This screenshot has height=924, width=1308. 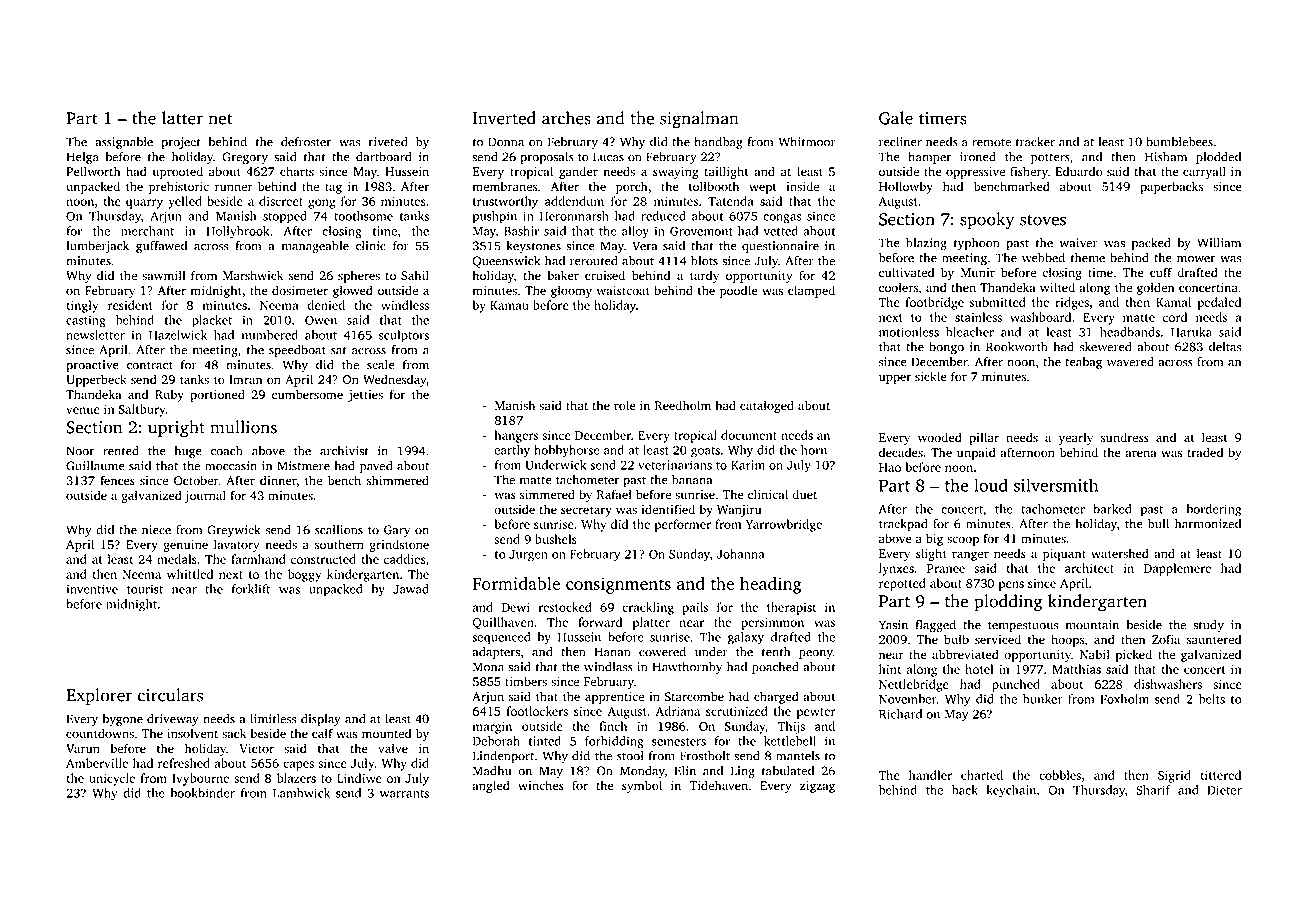 What do you see at coordinates (388, 142) in the screenshot?
I see `riveted` at bounding box center [388, 142].
